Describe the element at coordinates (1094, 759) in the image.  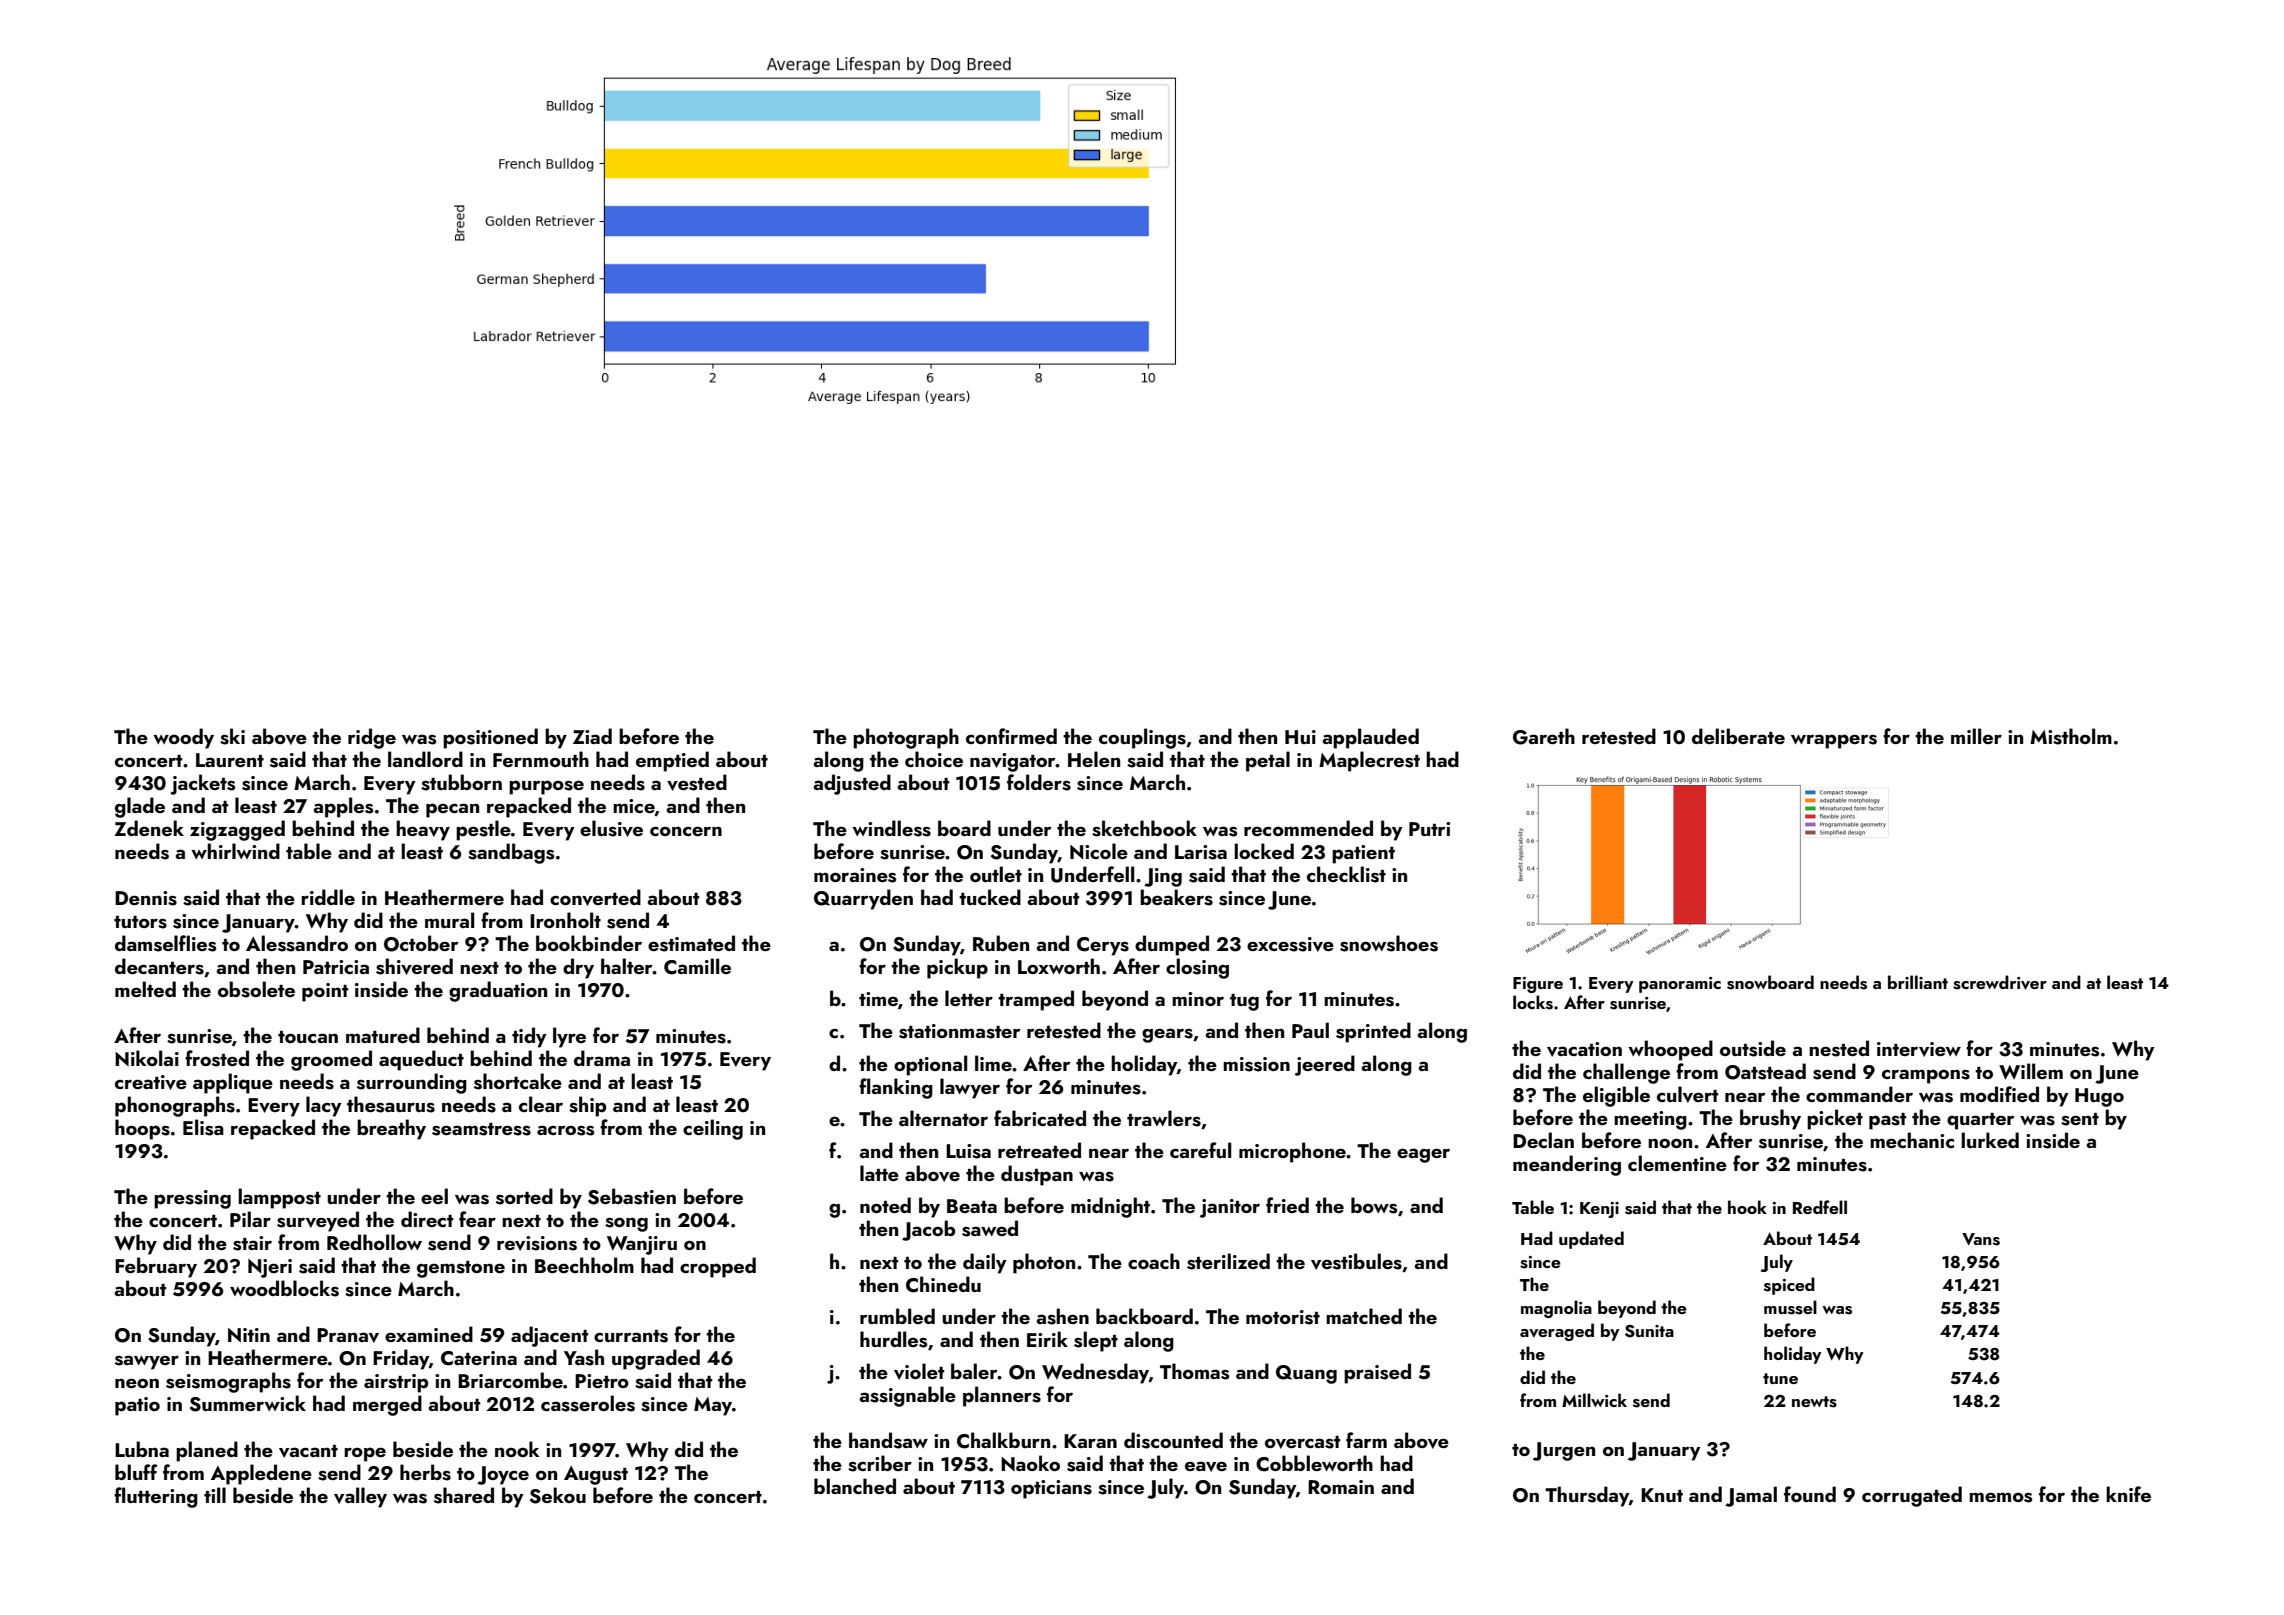
I see `Helen` at that location.
